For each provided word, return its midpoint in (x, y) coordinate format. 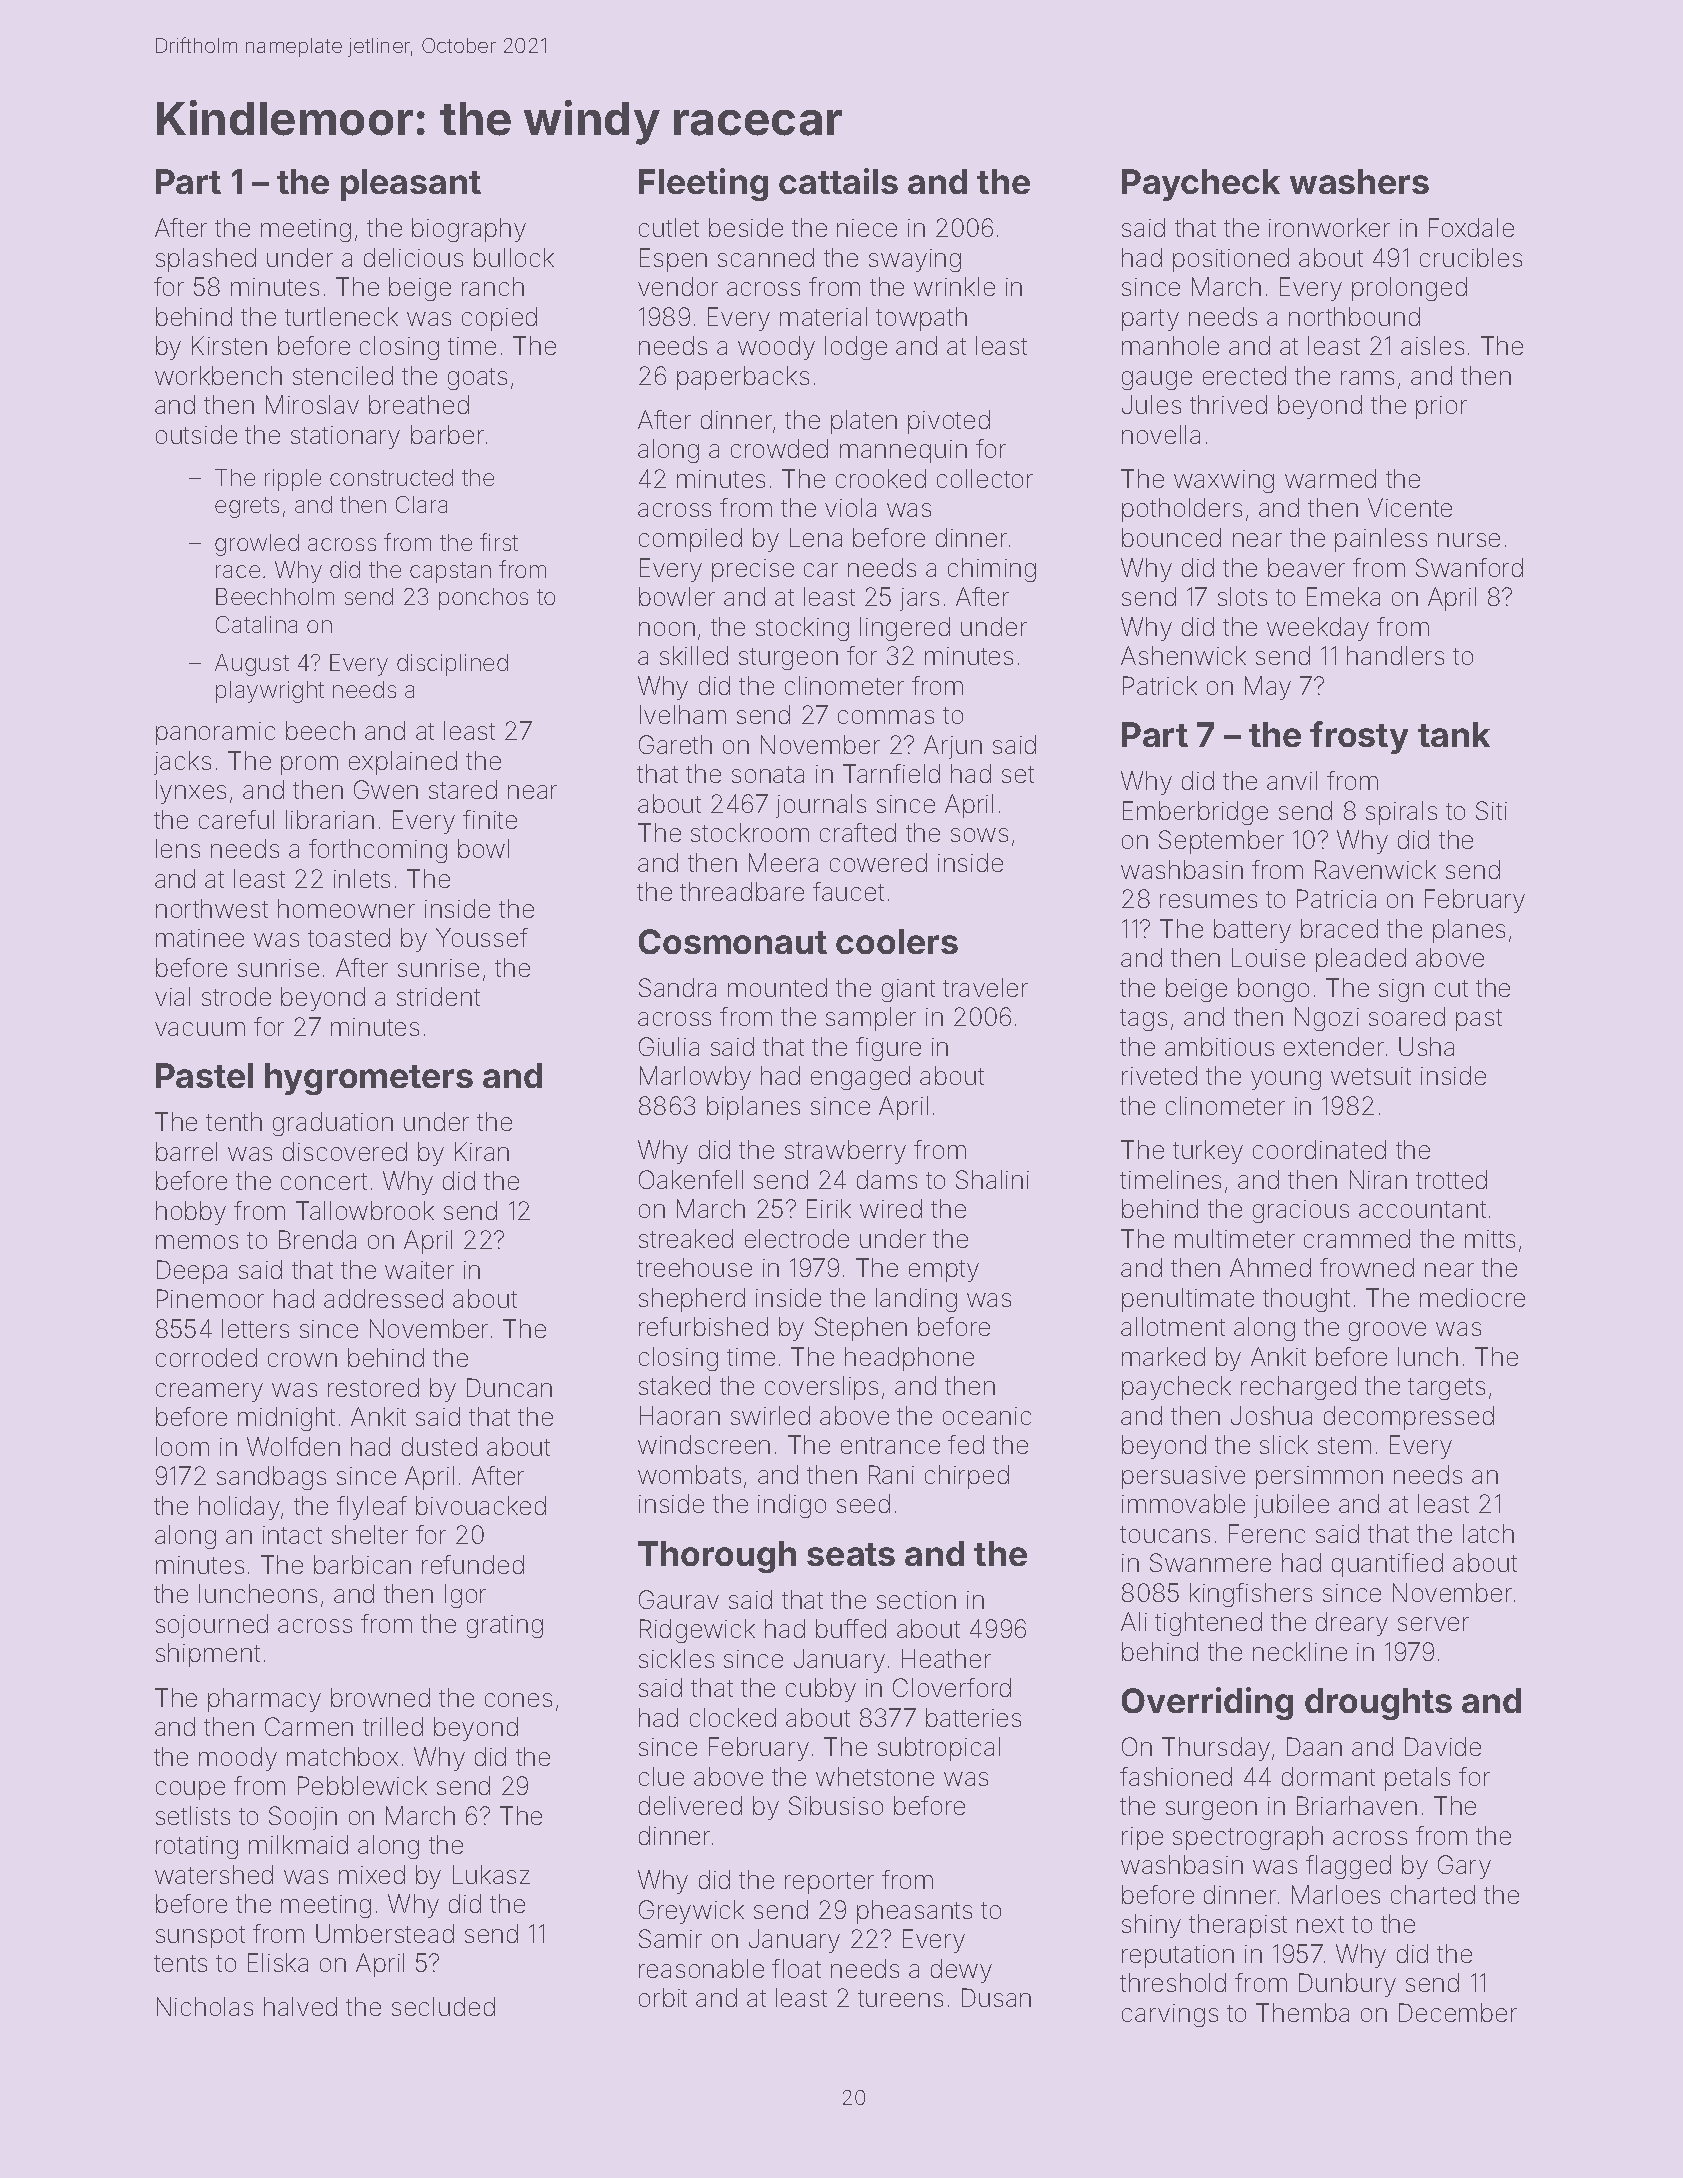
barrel (186, 1151)
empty (944, 1271)
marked (1163, 1356)
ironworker (1329, 227)
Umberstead (385, 1933)
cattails (838, 181)
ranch (493, 286)
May (1268, 688)
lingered (905, 629)
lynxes (191, 792)
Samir (670, 1938)
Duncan (509, 1387)
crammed (1357, 1238)
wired (891, 1208)
